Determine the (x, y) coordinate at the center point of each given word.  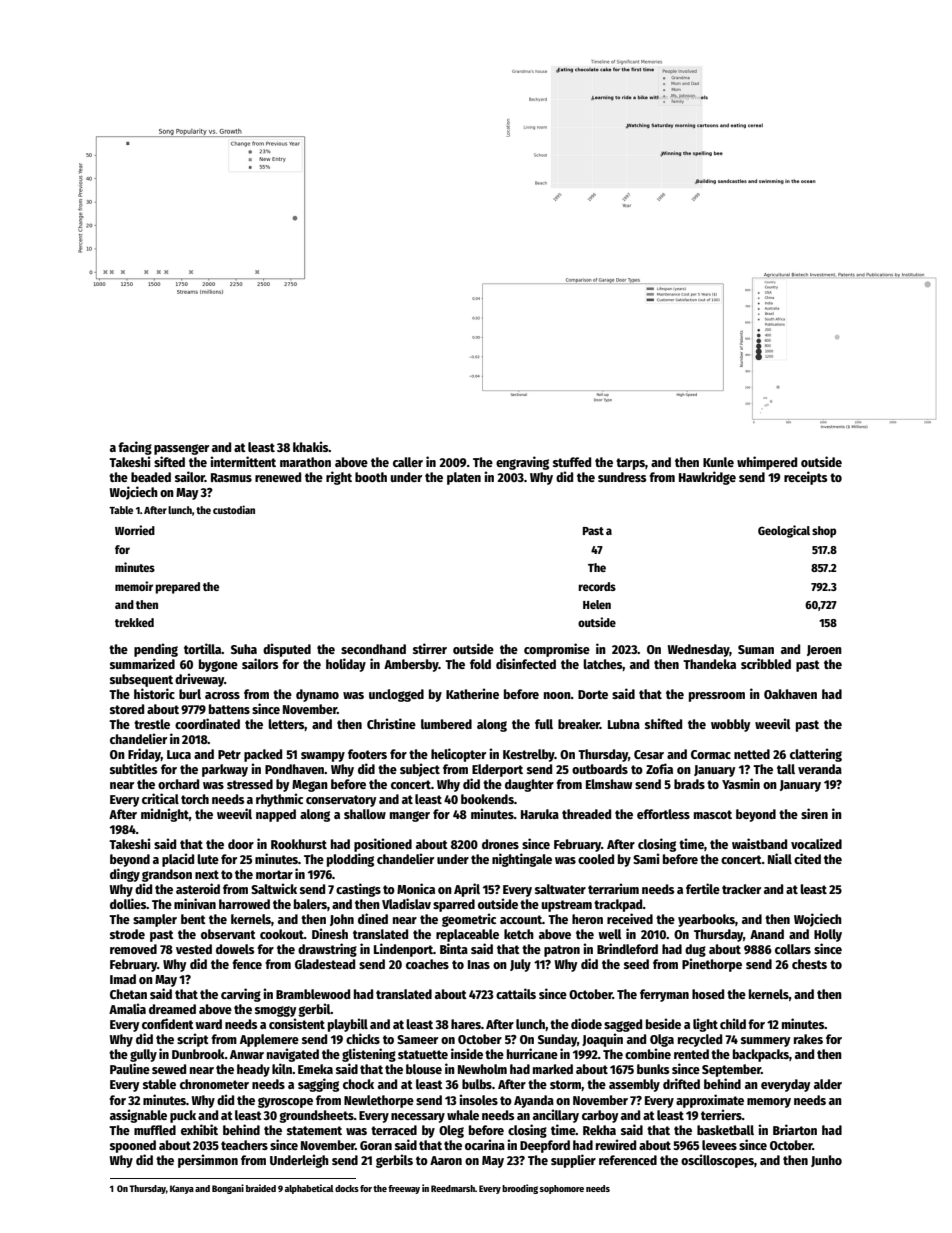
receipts (805, 478)
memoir (134, 586)
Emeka (315, 1069)
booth (371, 477)
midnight (165, 815)
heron (587, 919)
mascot (713, 814)
